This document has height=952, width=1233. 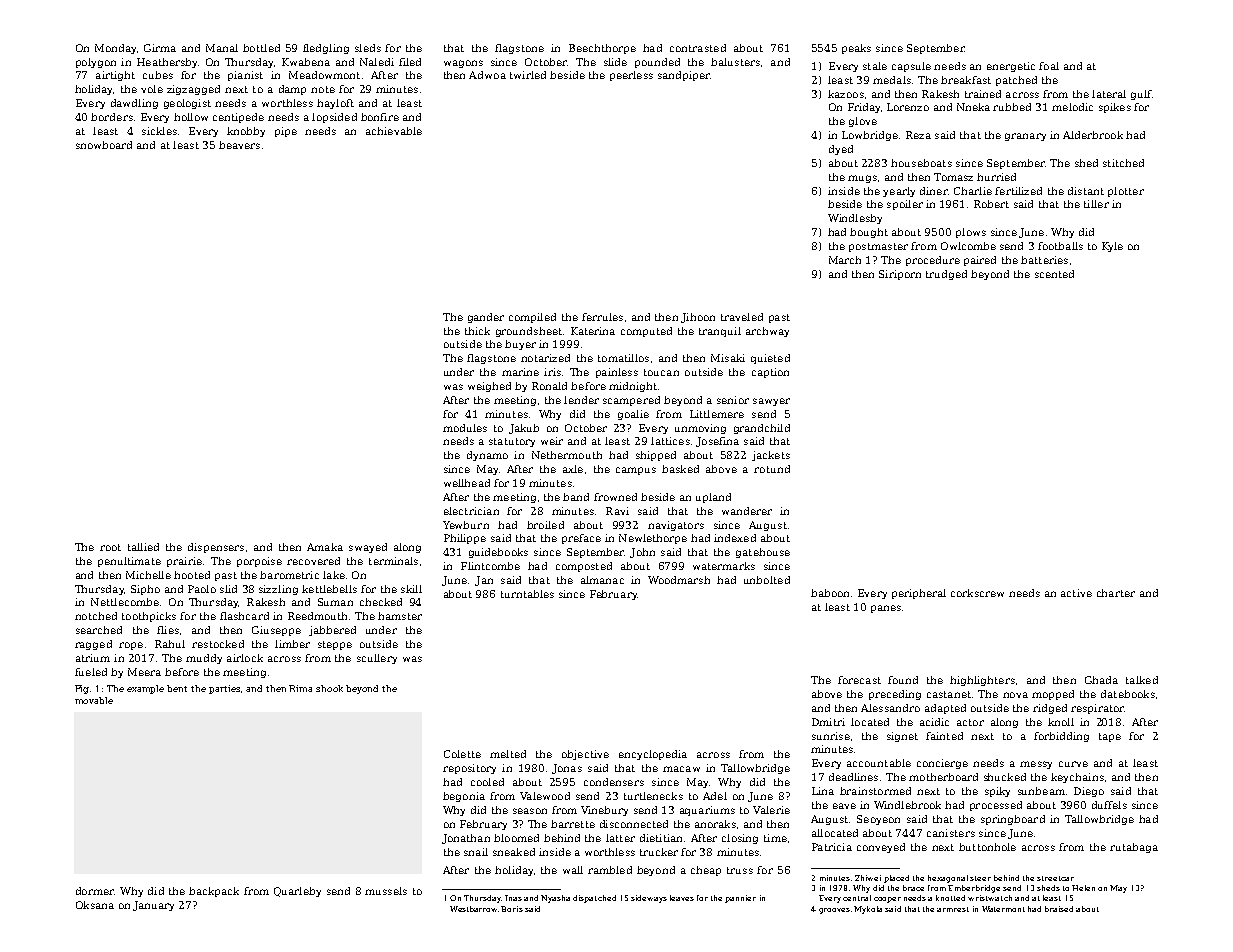 I want to click on Boris, so click(x=512, y=909).
